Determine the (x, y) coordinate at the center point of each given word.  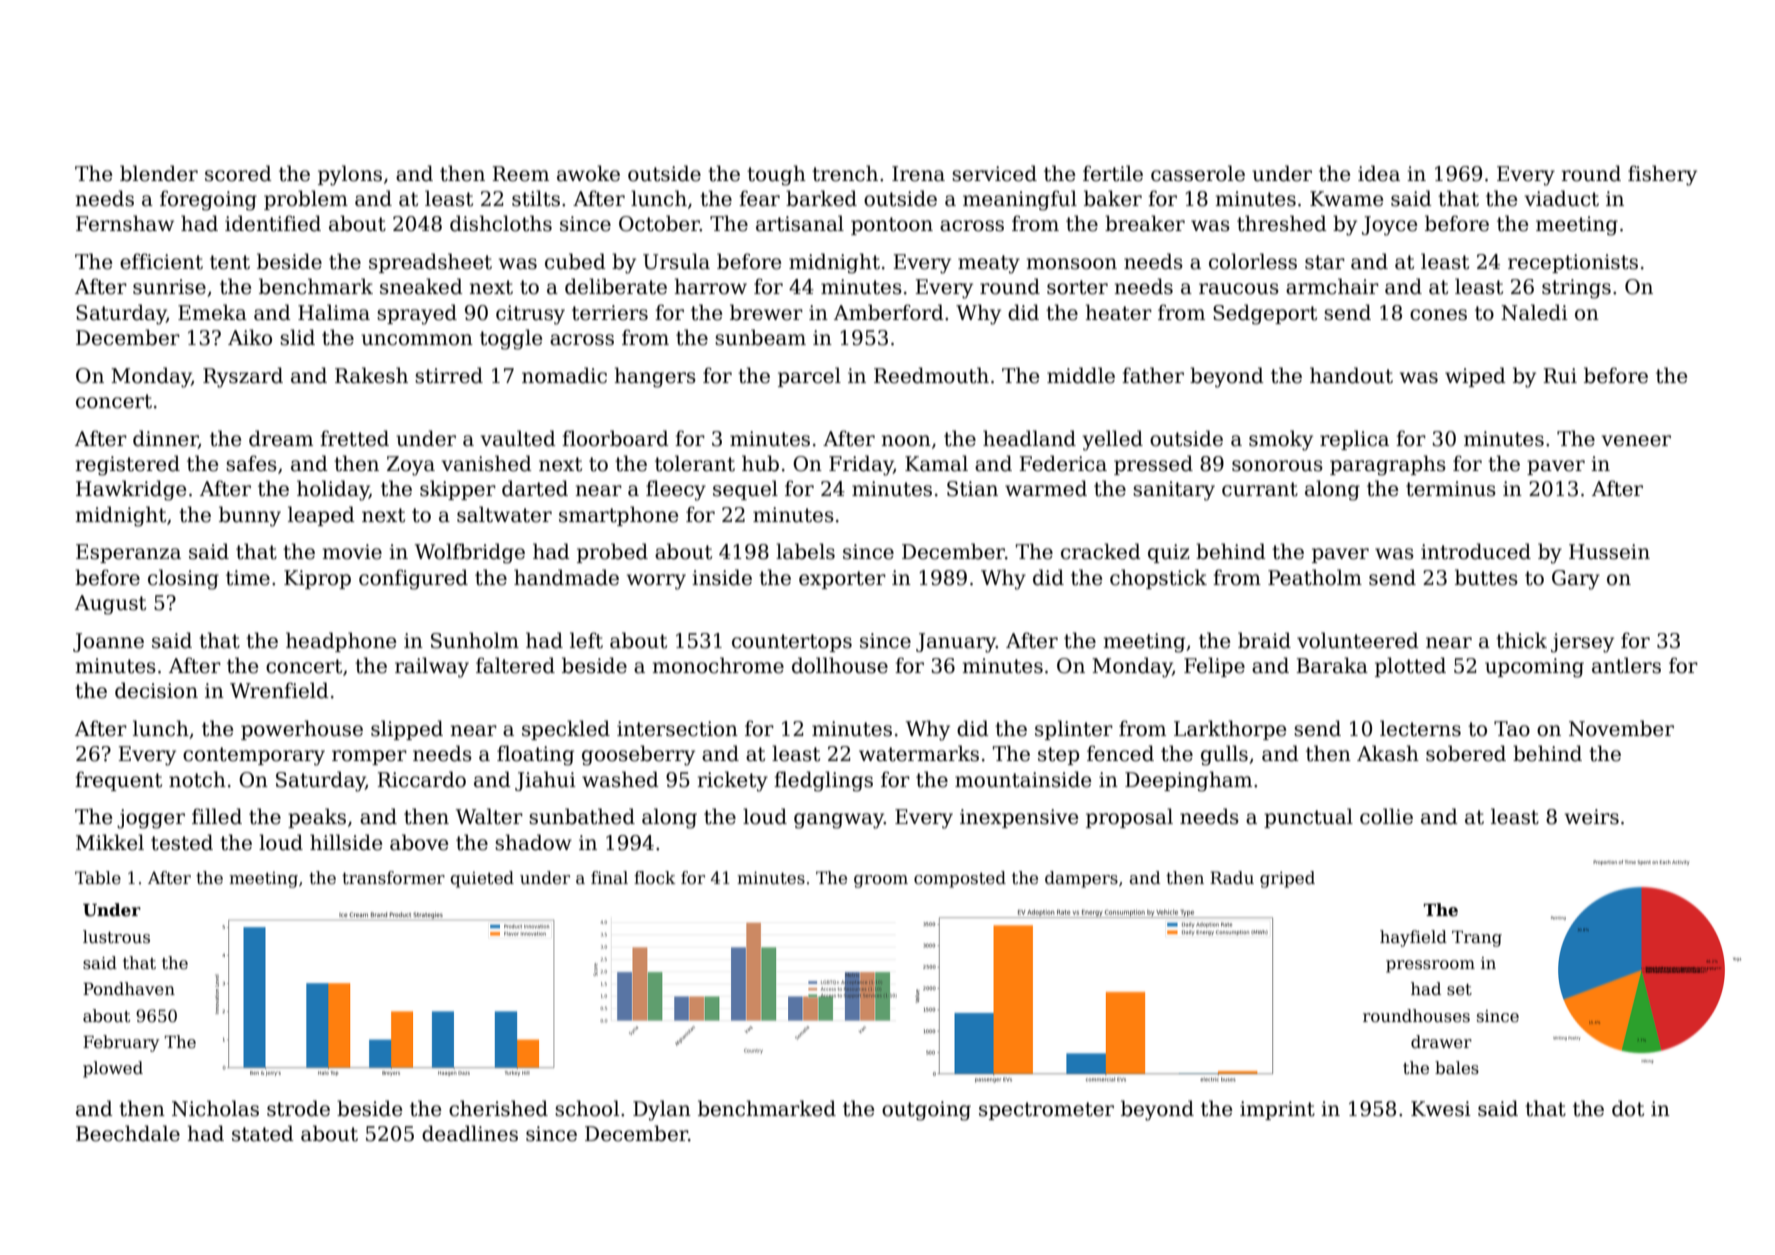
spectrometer (1046, 1111)
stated (263, 1133)
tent (230, 262)
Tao (1512, 729)
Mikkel (110, 842)
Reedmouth (931, 375)
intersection (677, 729)
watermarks (919, 753)
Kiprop (317, 579)
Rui (1560, 376)
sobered (1466, 753)
